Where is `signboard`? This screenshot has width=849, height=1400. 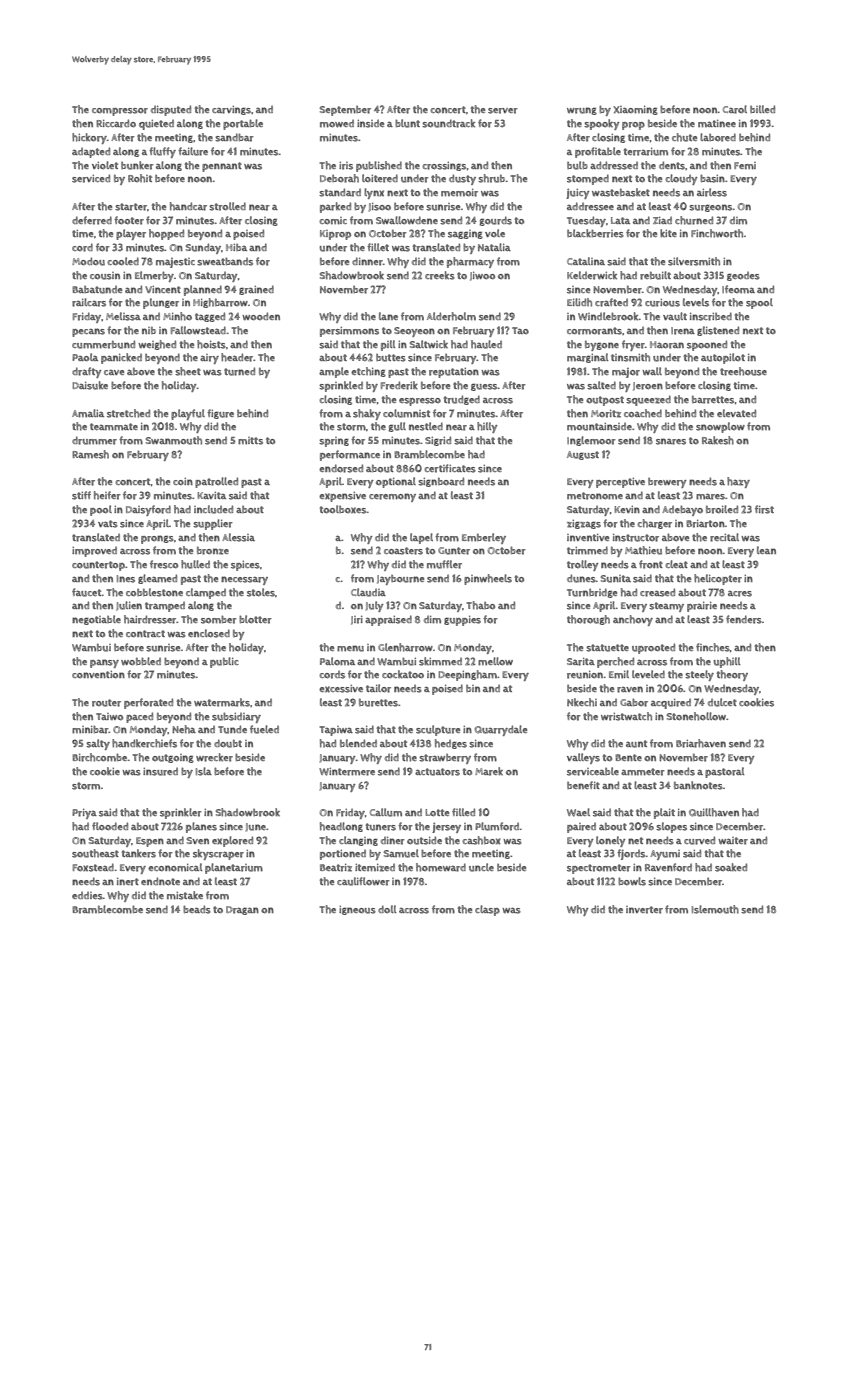
signboard is located at coordinates (441, 482).
